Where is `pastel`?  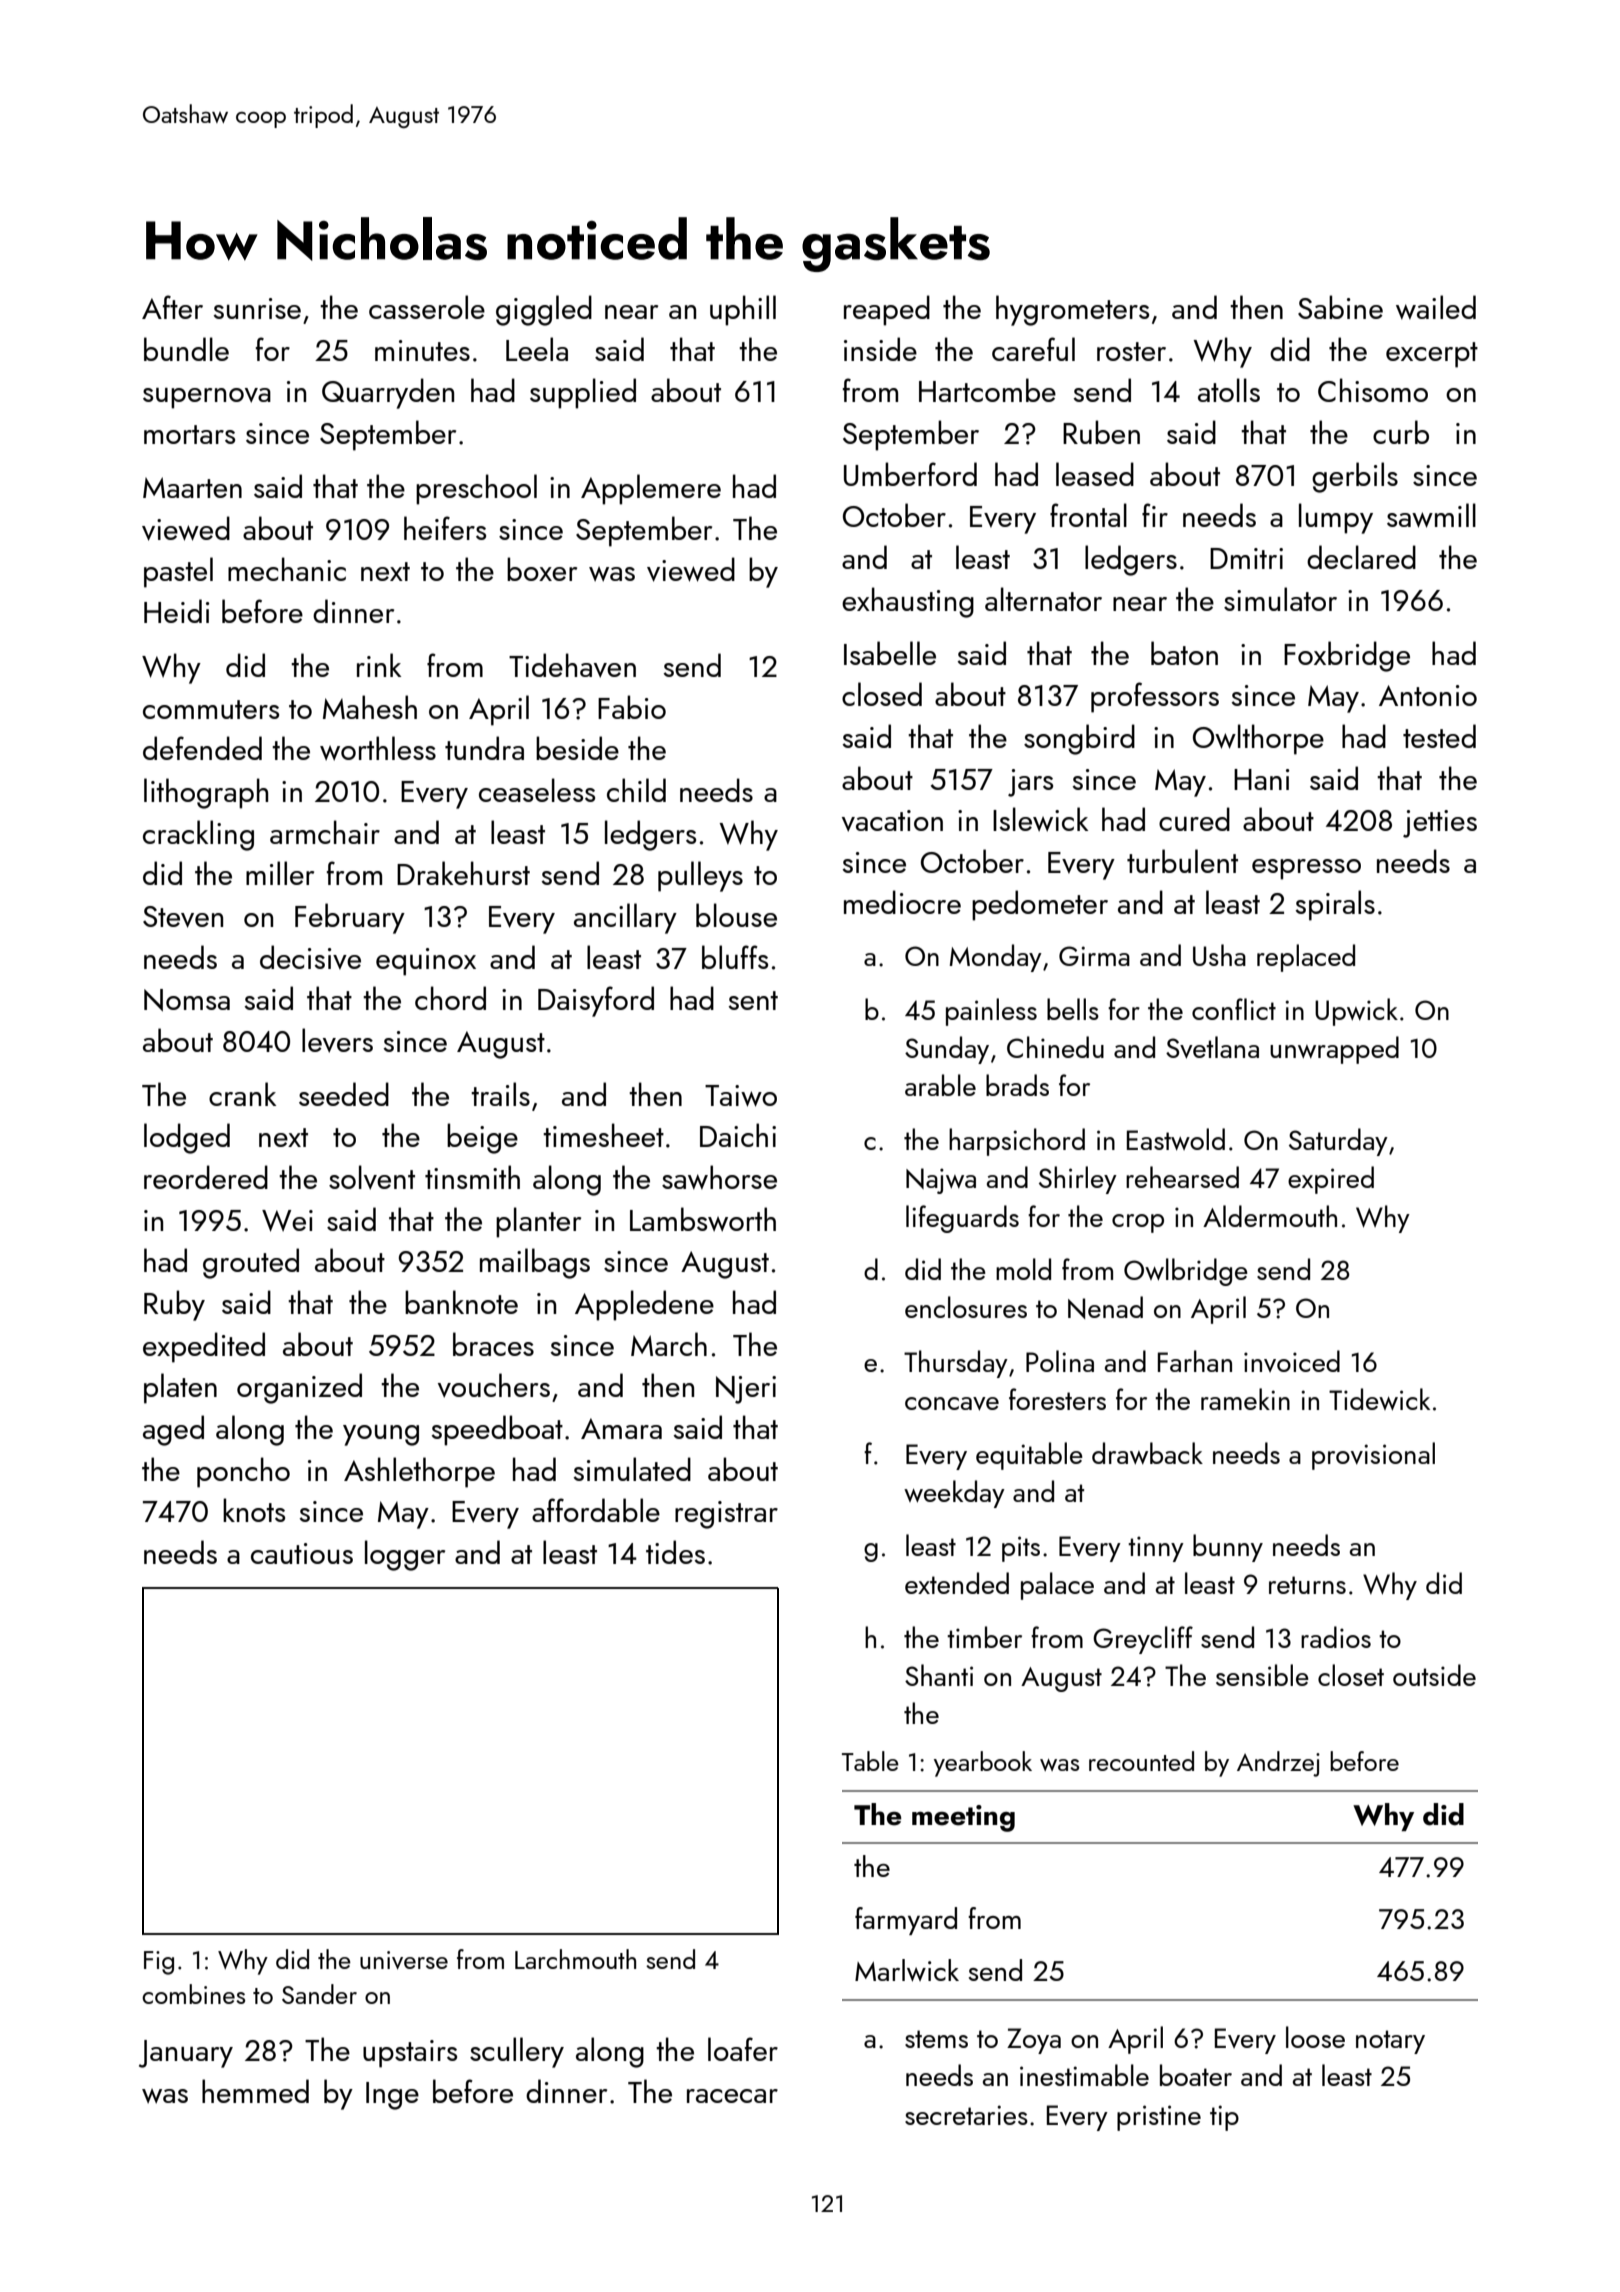 pastel is located at coordinates (178, 572).
